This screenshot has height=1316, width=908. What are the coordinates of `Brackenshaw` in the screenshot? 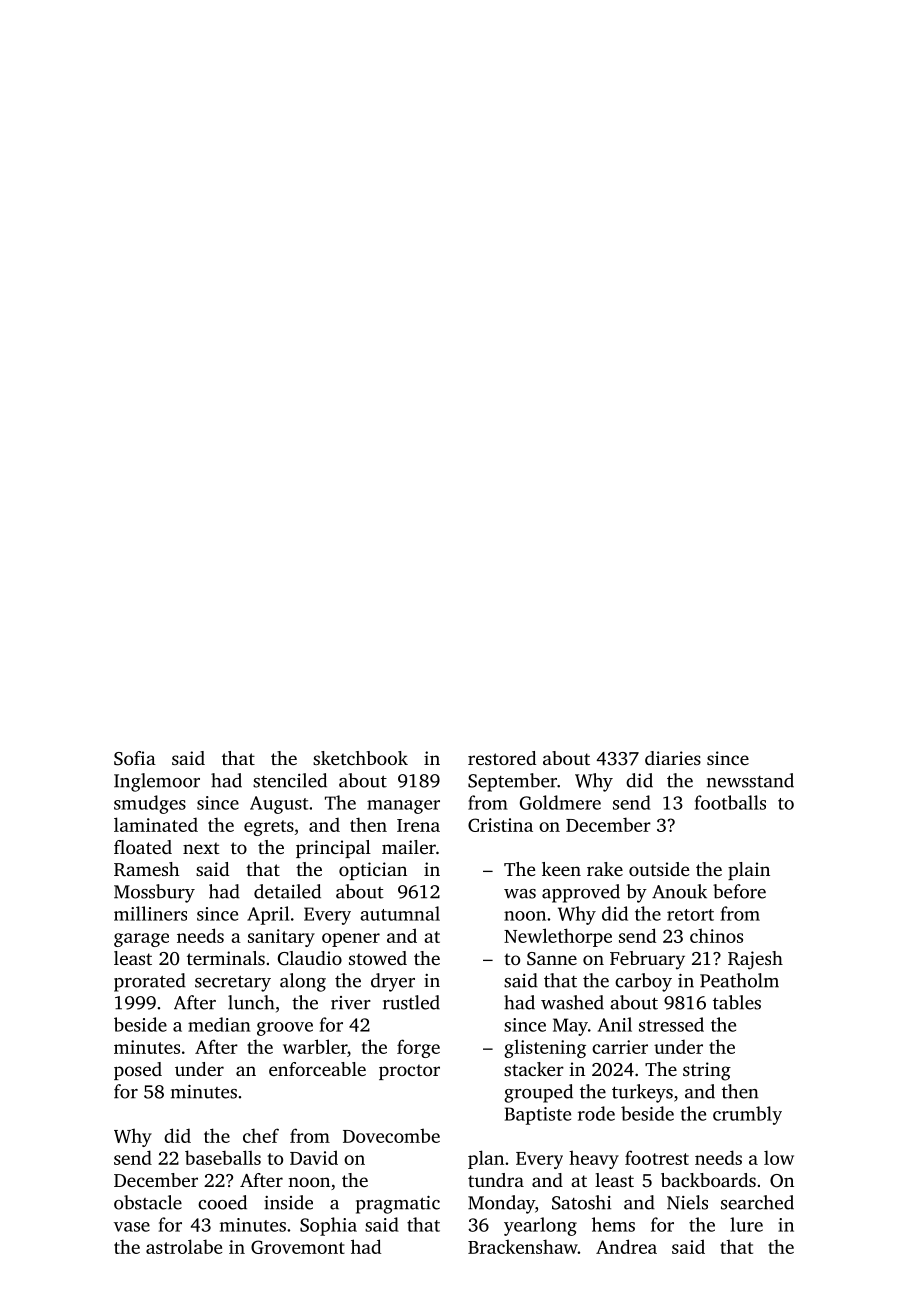 It's located at (523, 1246).
